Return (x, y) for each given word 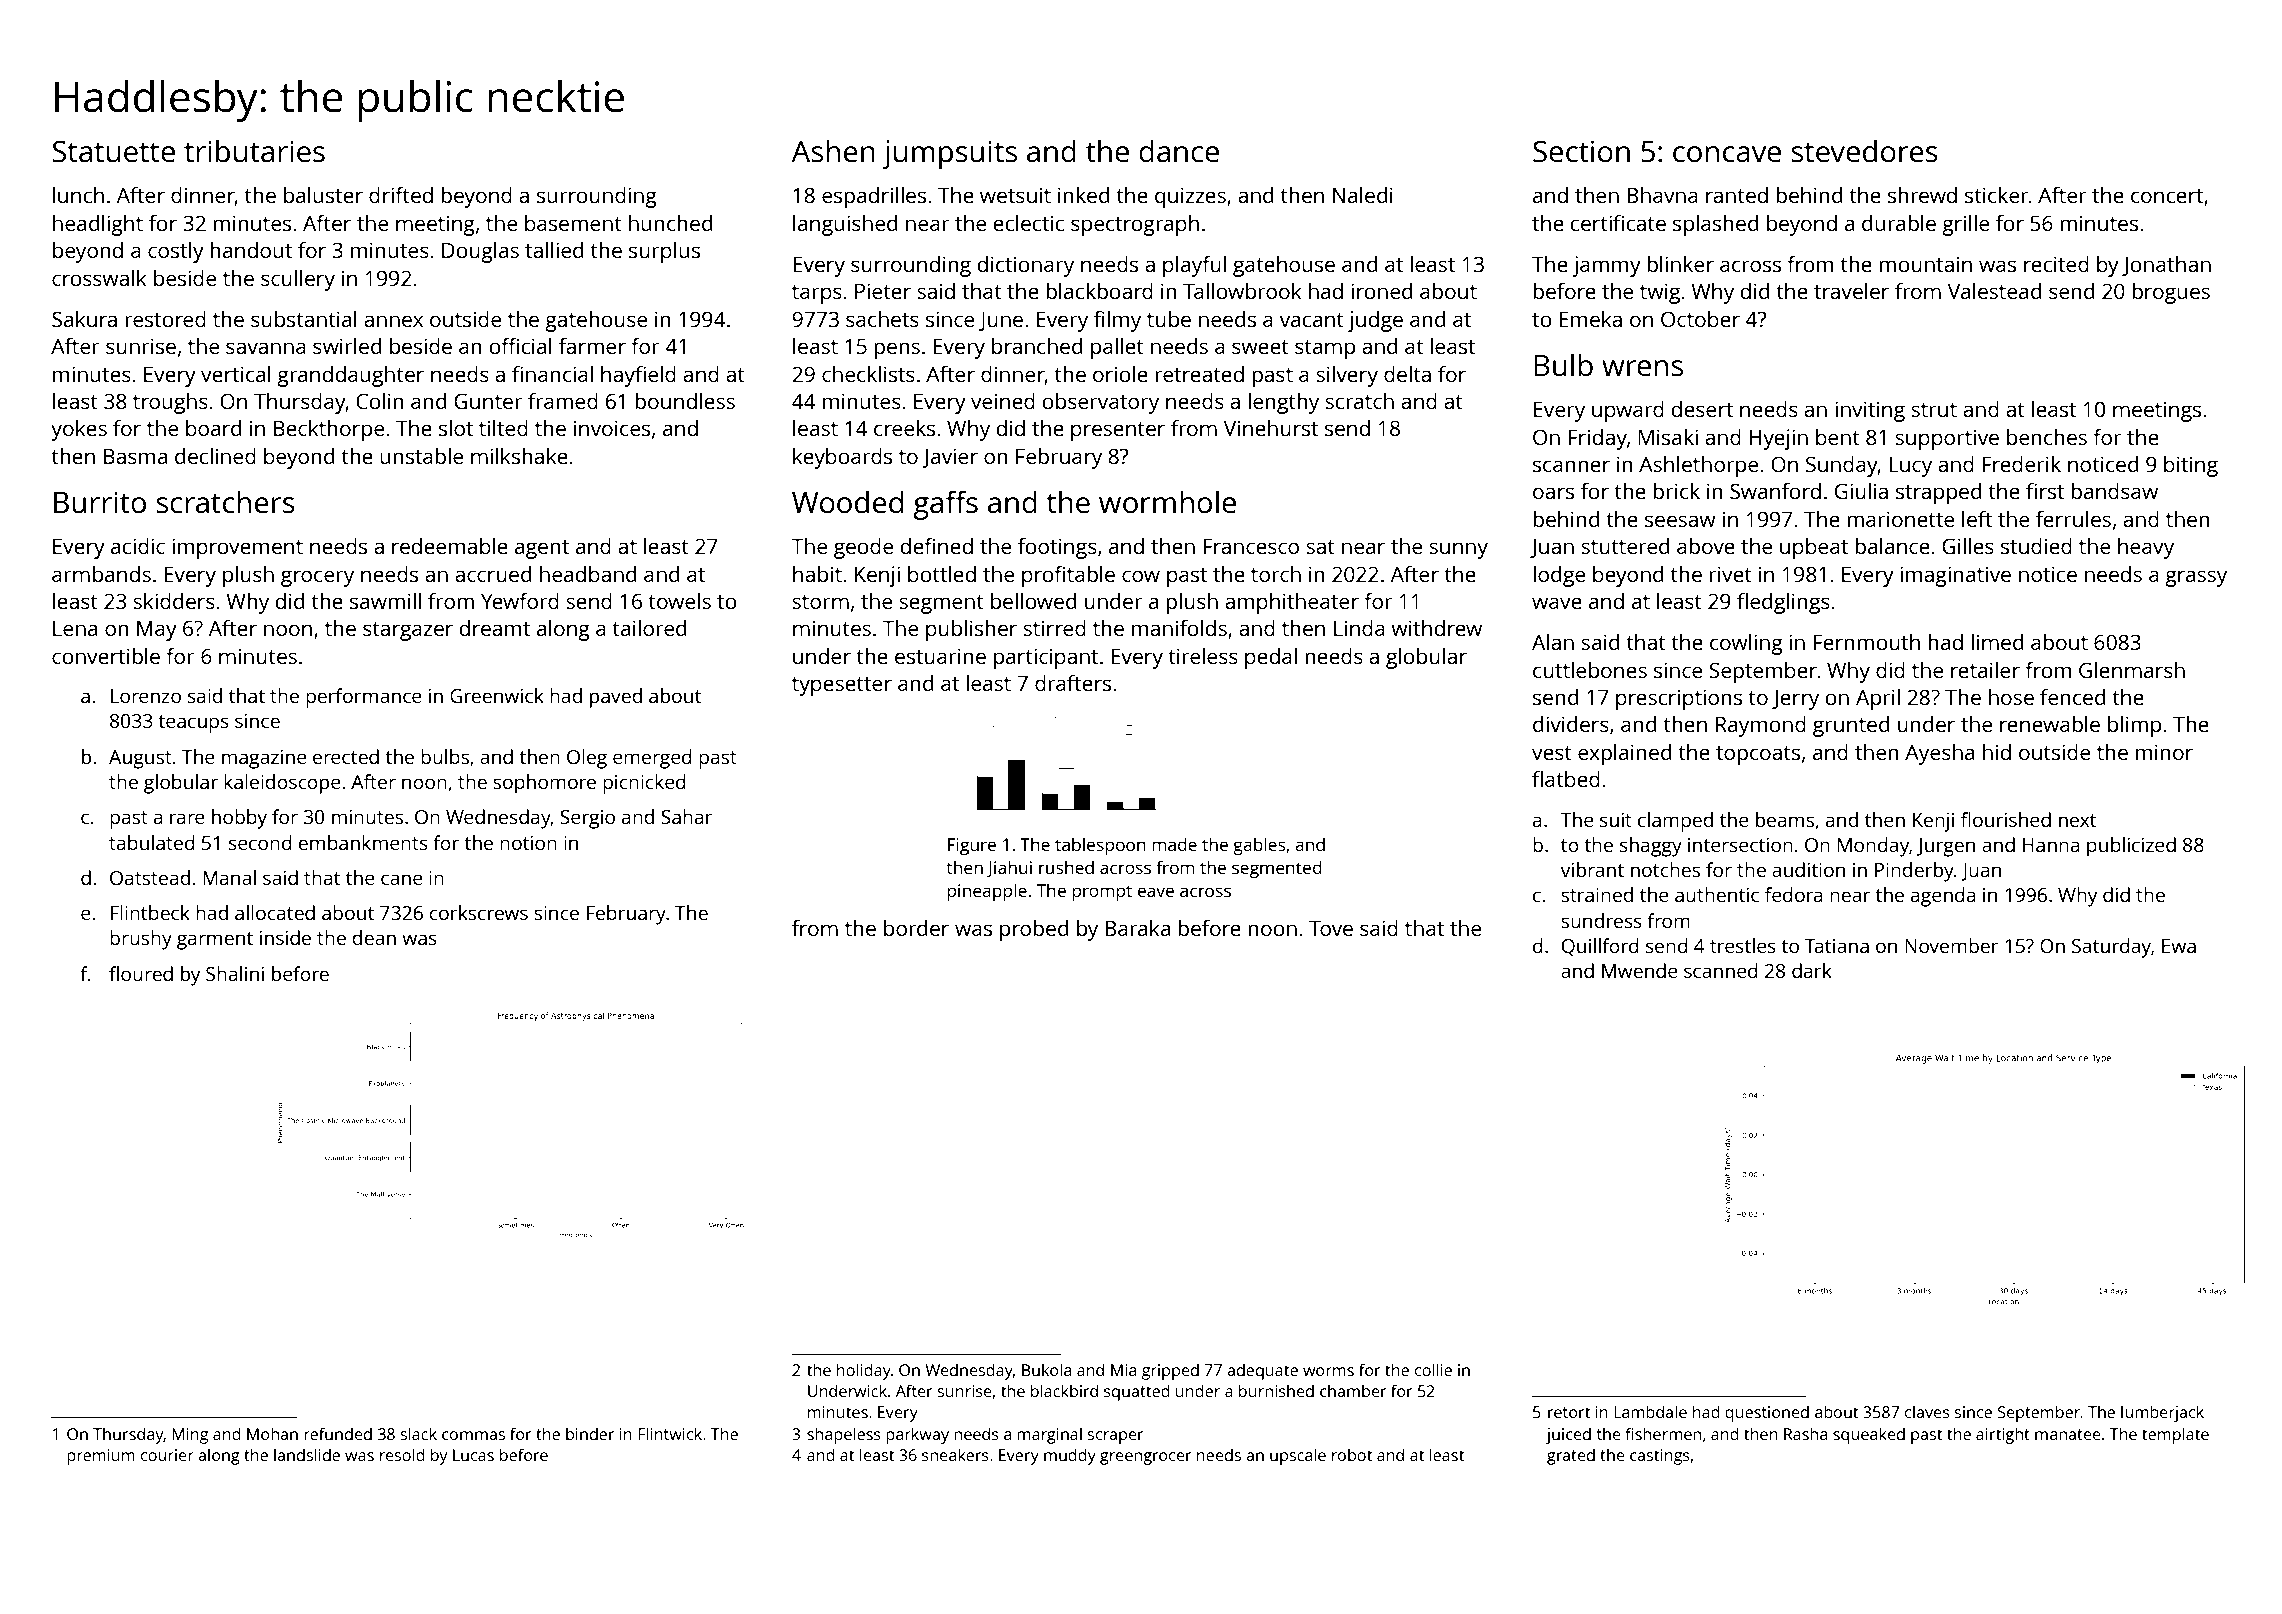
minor (2164, 752)
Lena (75, 628)
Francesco (1251, 546)
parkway (917, 1435)
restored (165, 319)
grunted (1851, 726)
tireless (1203, 656)
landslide (307, 1454)
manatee (2068, 1434)
